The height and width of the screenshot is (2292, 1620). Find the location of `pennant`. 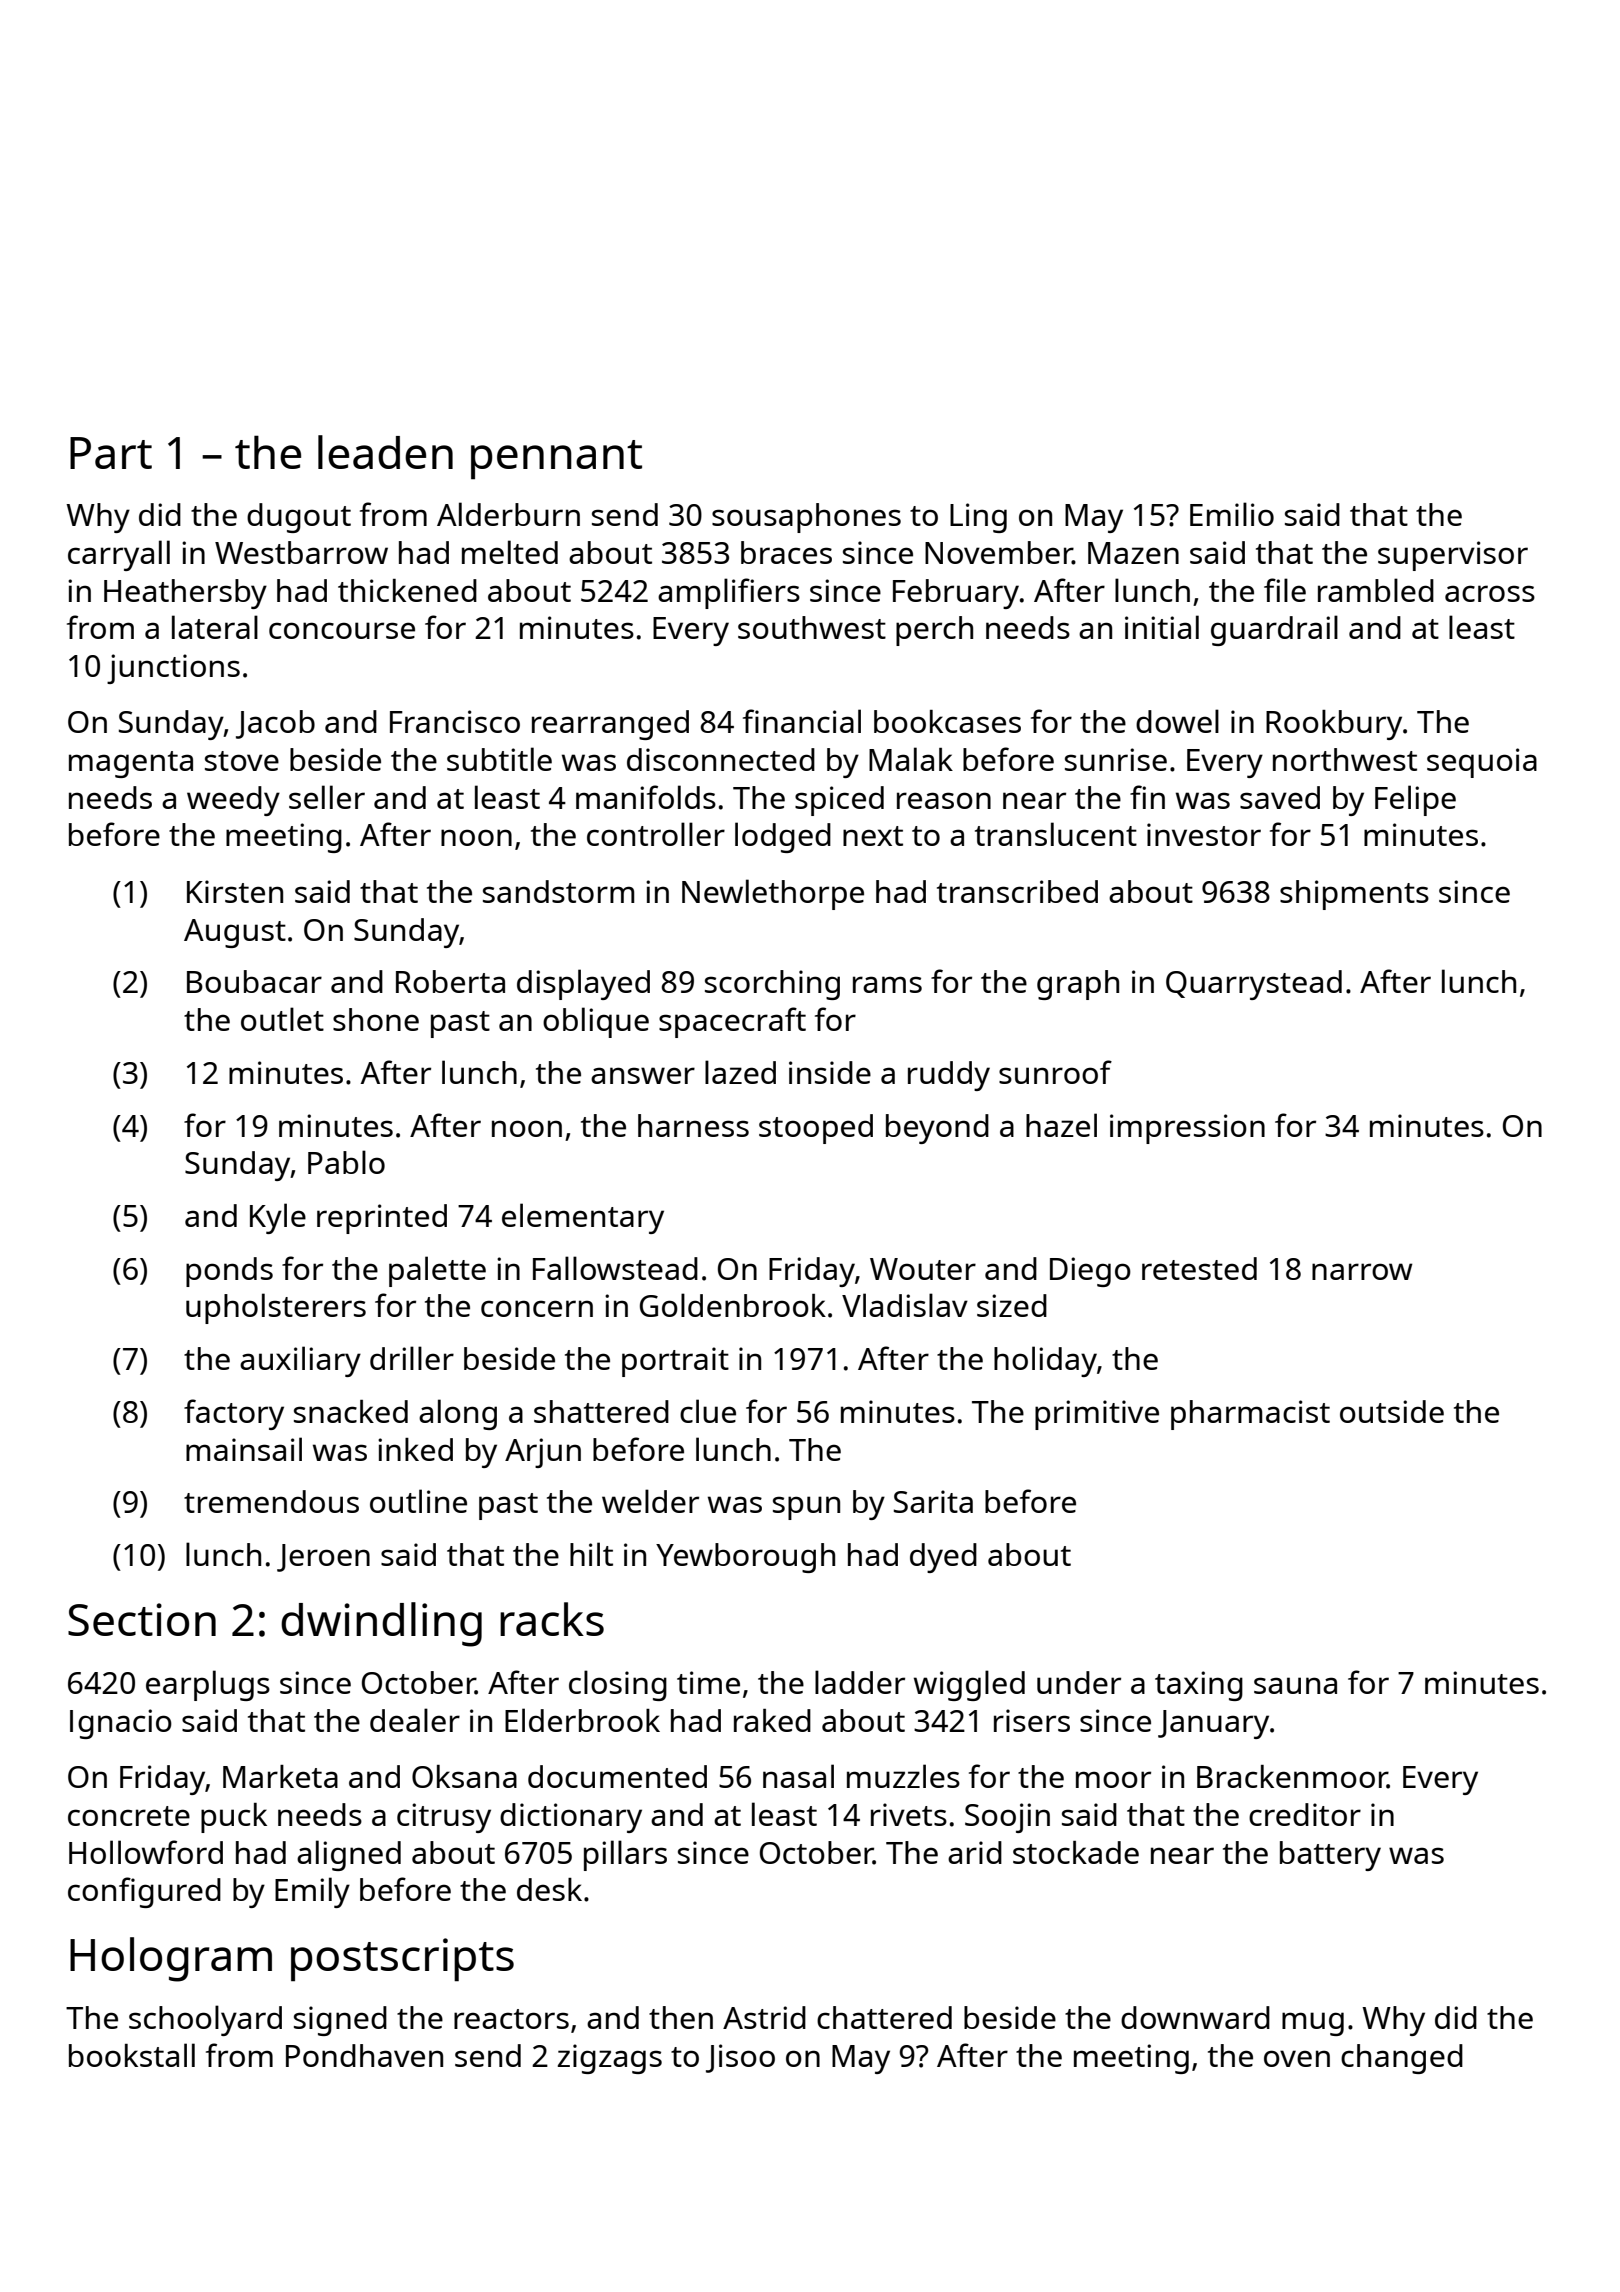

pennant is located at coordinates (556, 460).
